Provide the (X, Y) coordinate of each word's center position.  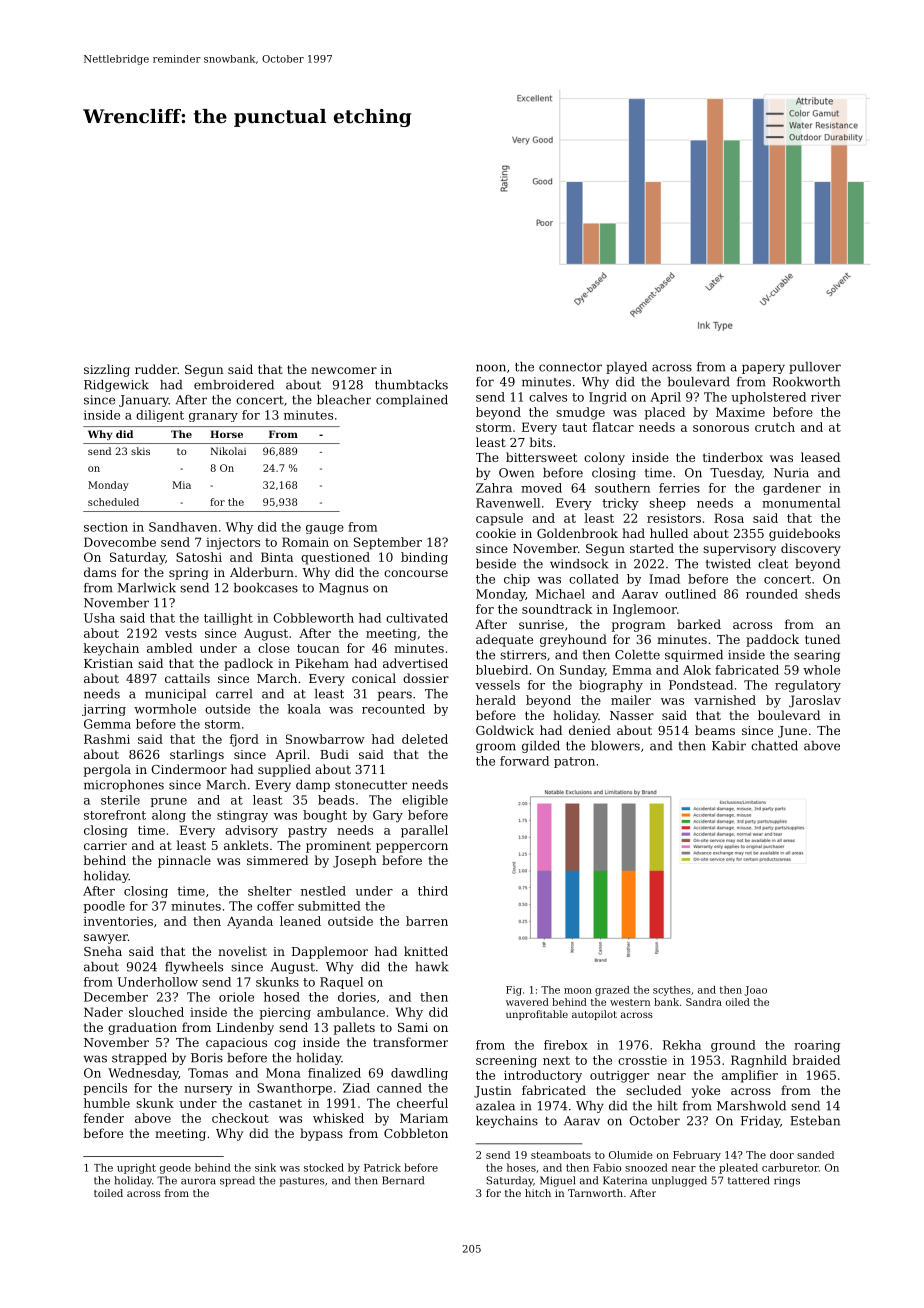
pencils (105, 1089)
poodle (104, 907)
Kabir (729, 746)
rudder (156, 369)
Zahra (494, 488)
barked (699, 624)
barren (427, 921)
